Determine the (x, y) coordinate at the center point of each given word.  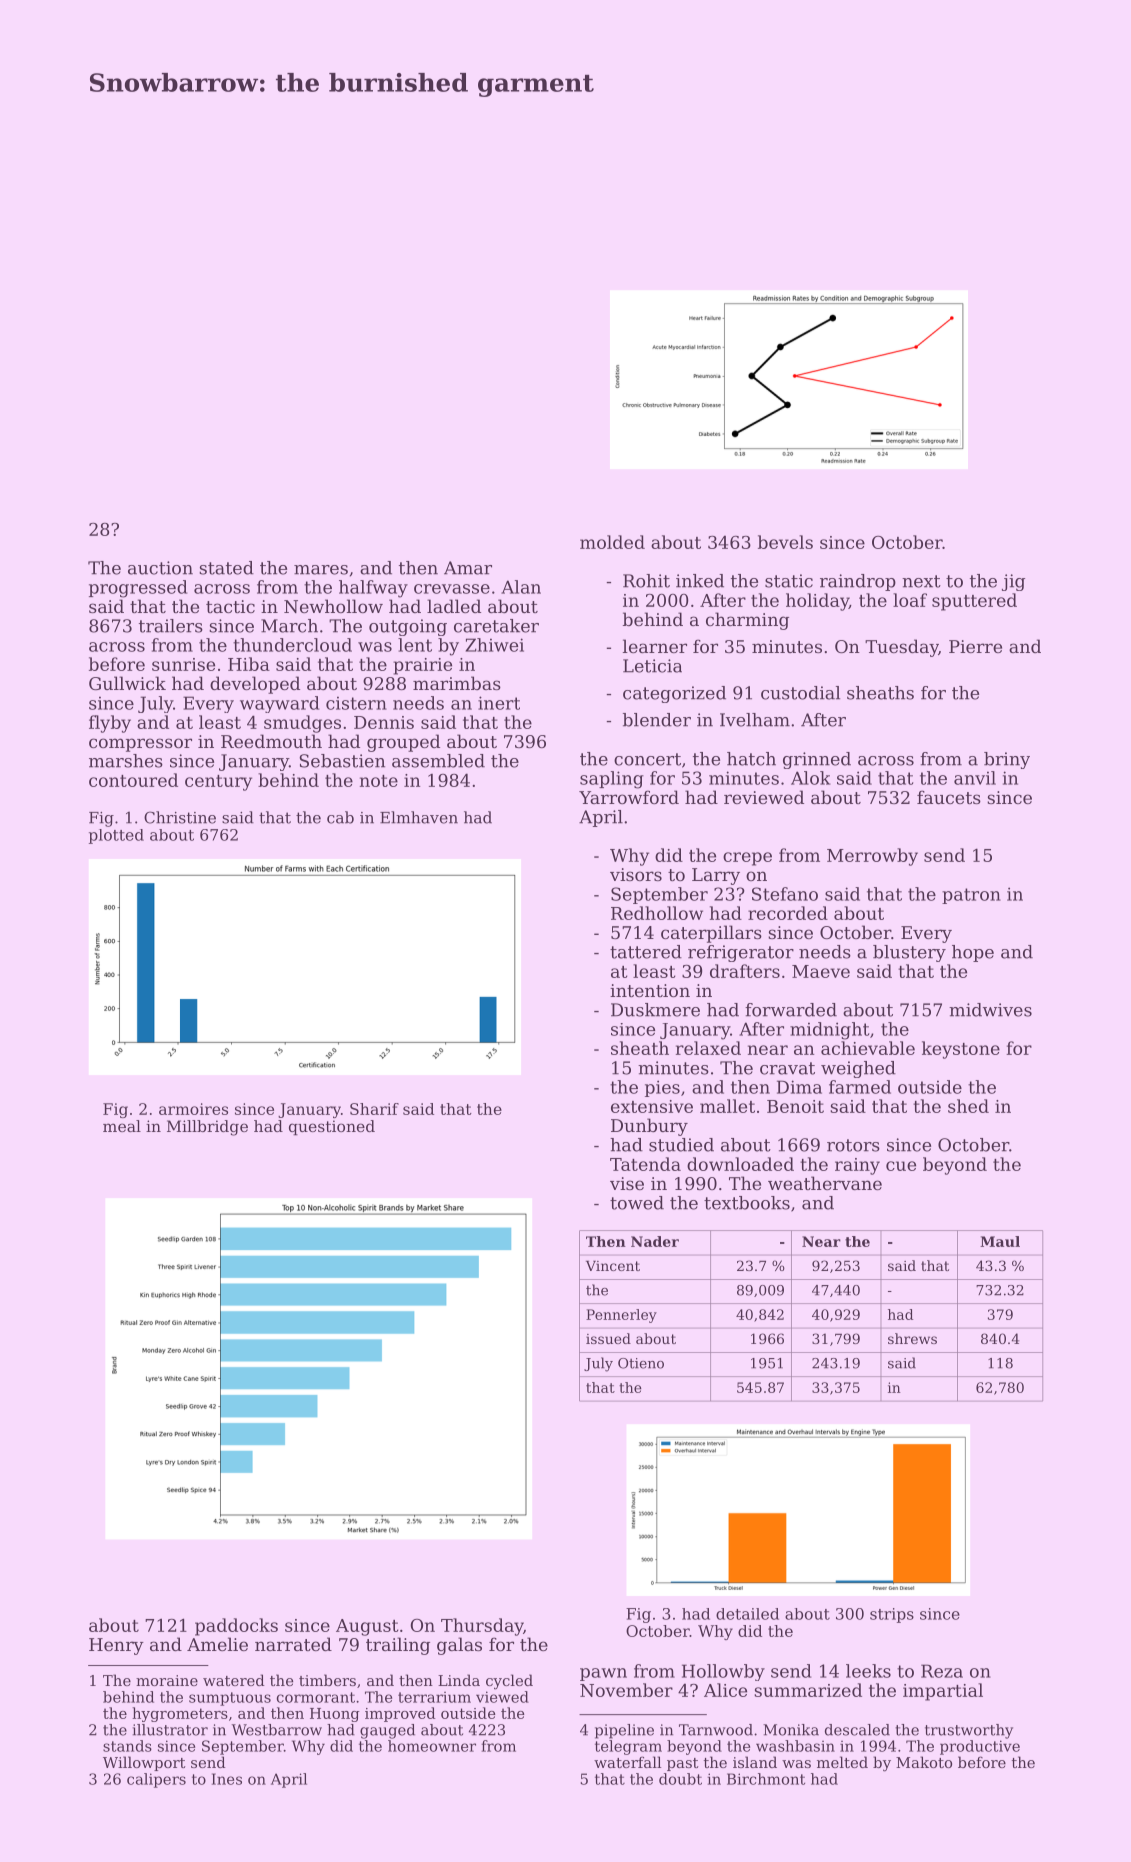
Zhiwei (495, 645)
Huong (335, 1715)
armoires (193, 1109)
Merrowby (872, 857)
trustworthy (969, 1731)
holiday (817, 602)
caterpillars (711, 934)
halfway (373, 589)
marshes (126, 761)
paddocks (236, 1627)
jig (1013, 582)
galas (459, 1646)
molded (612, 542)
